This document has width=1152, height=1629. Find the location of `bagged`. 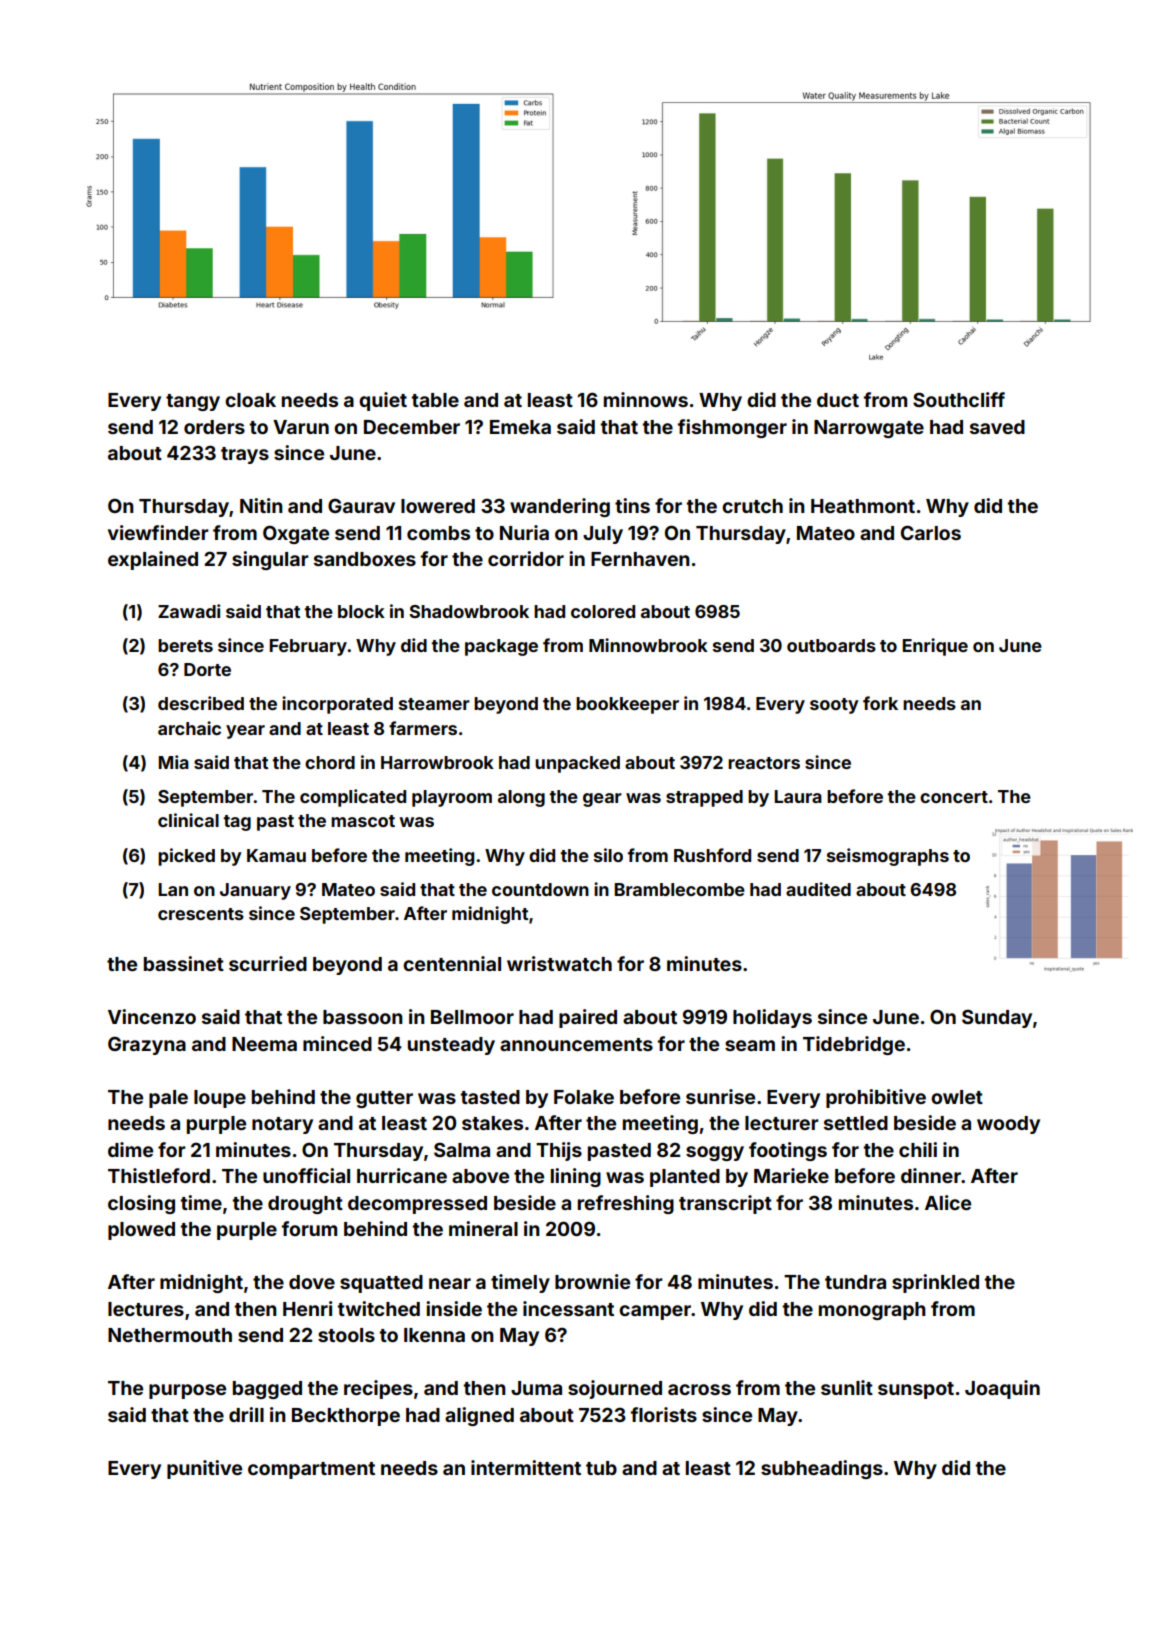

bagged is located at coordinates (267, 1390).
